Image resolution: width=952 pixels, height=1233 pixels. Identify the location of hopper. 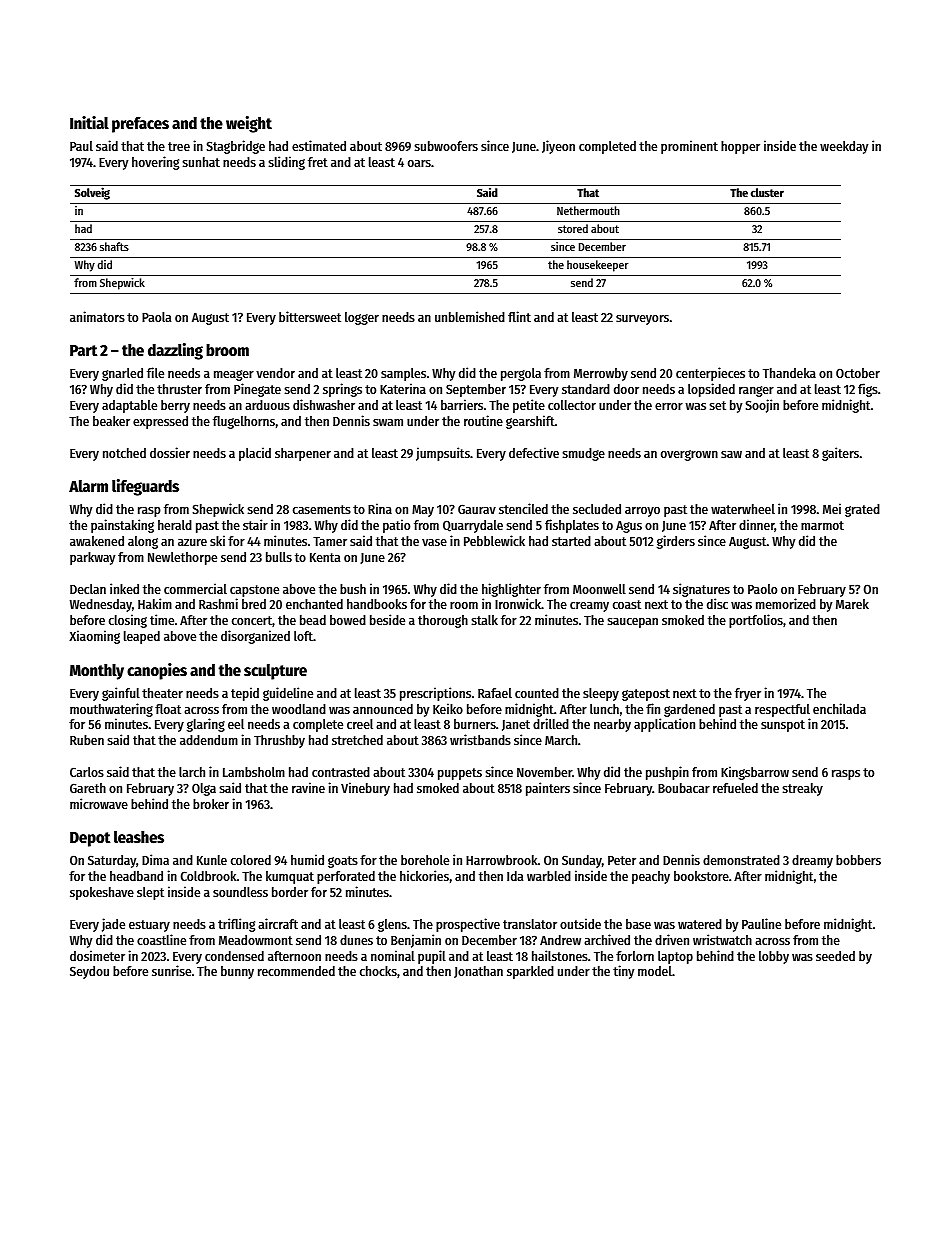
(740, 147).
